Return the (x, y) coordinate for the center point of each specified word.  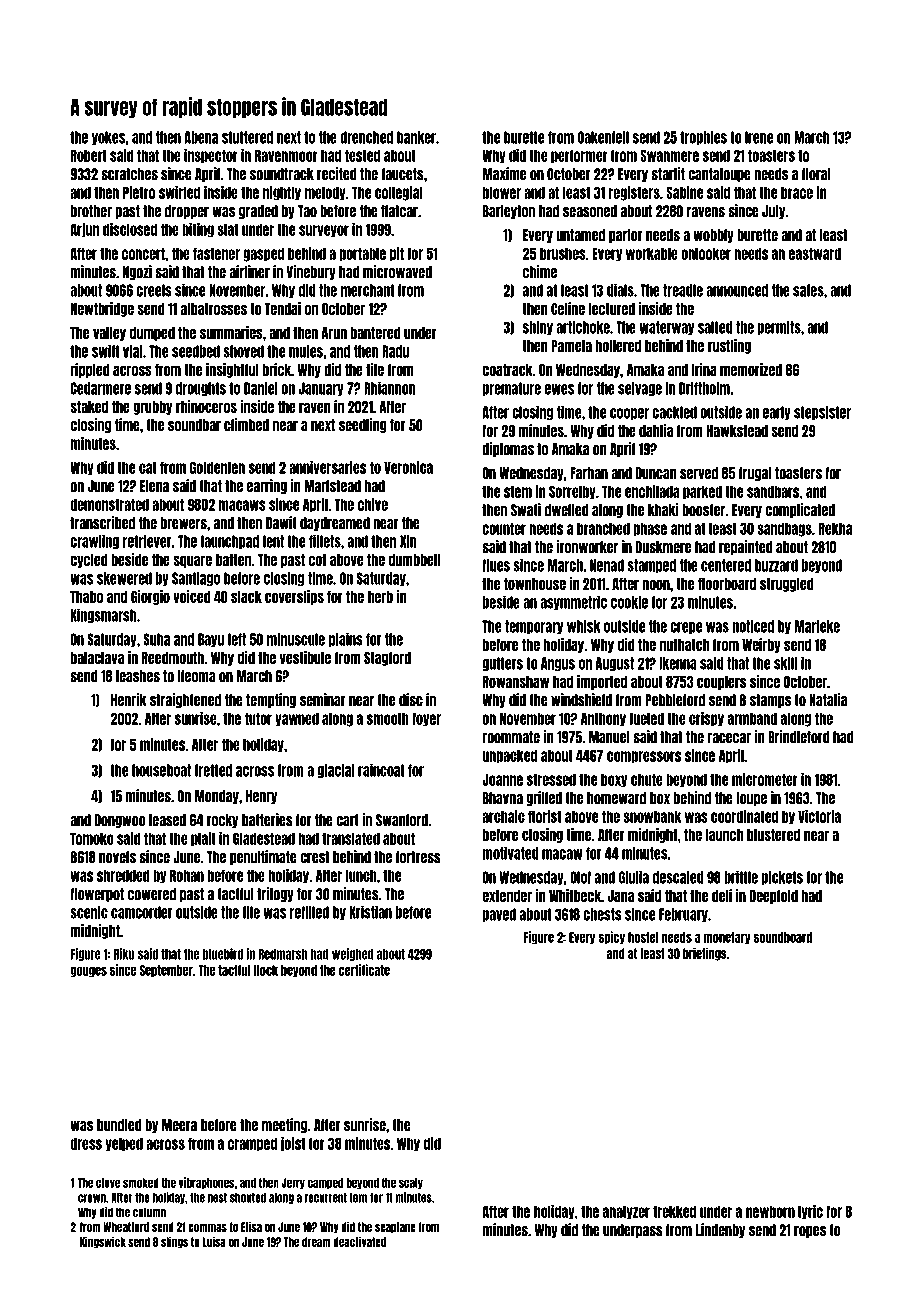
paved (499, 915)
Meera (179, 1125)
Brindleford (799, 737)
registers (634, 193)
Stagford (387, 659)
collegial (398, 193)
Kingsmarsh (104, 615)
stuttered (247, 137)
